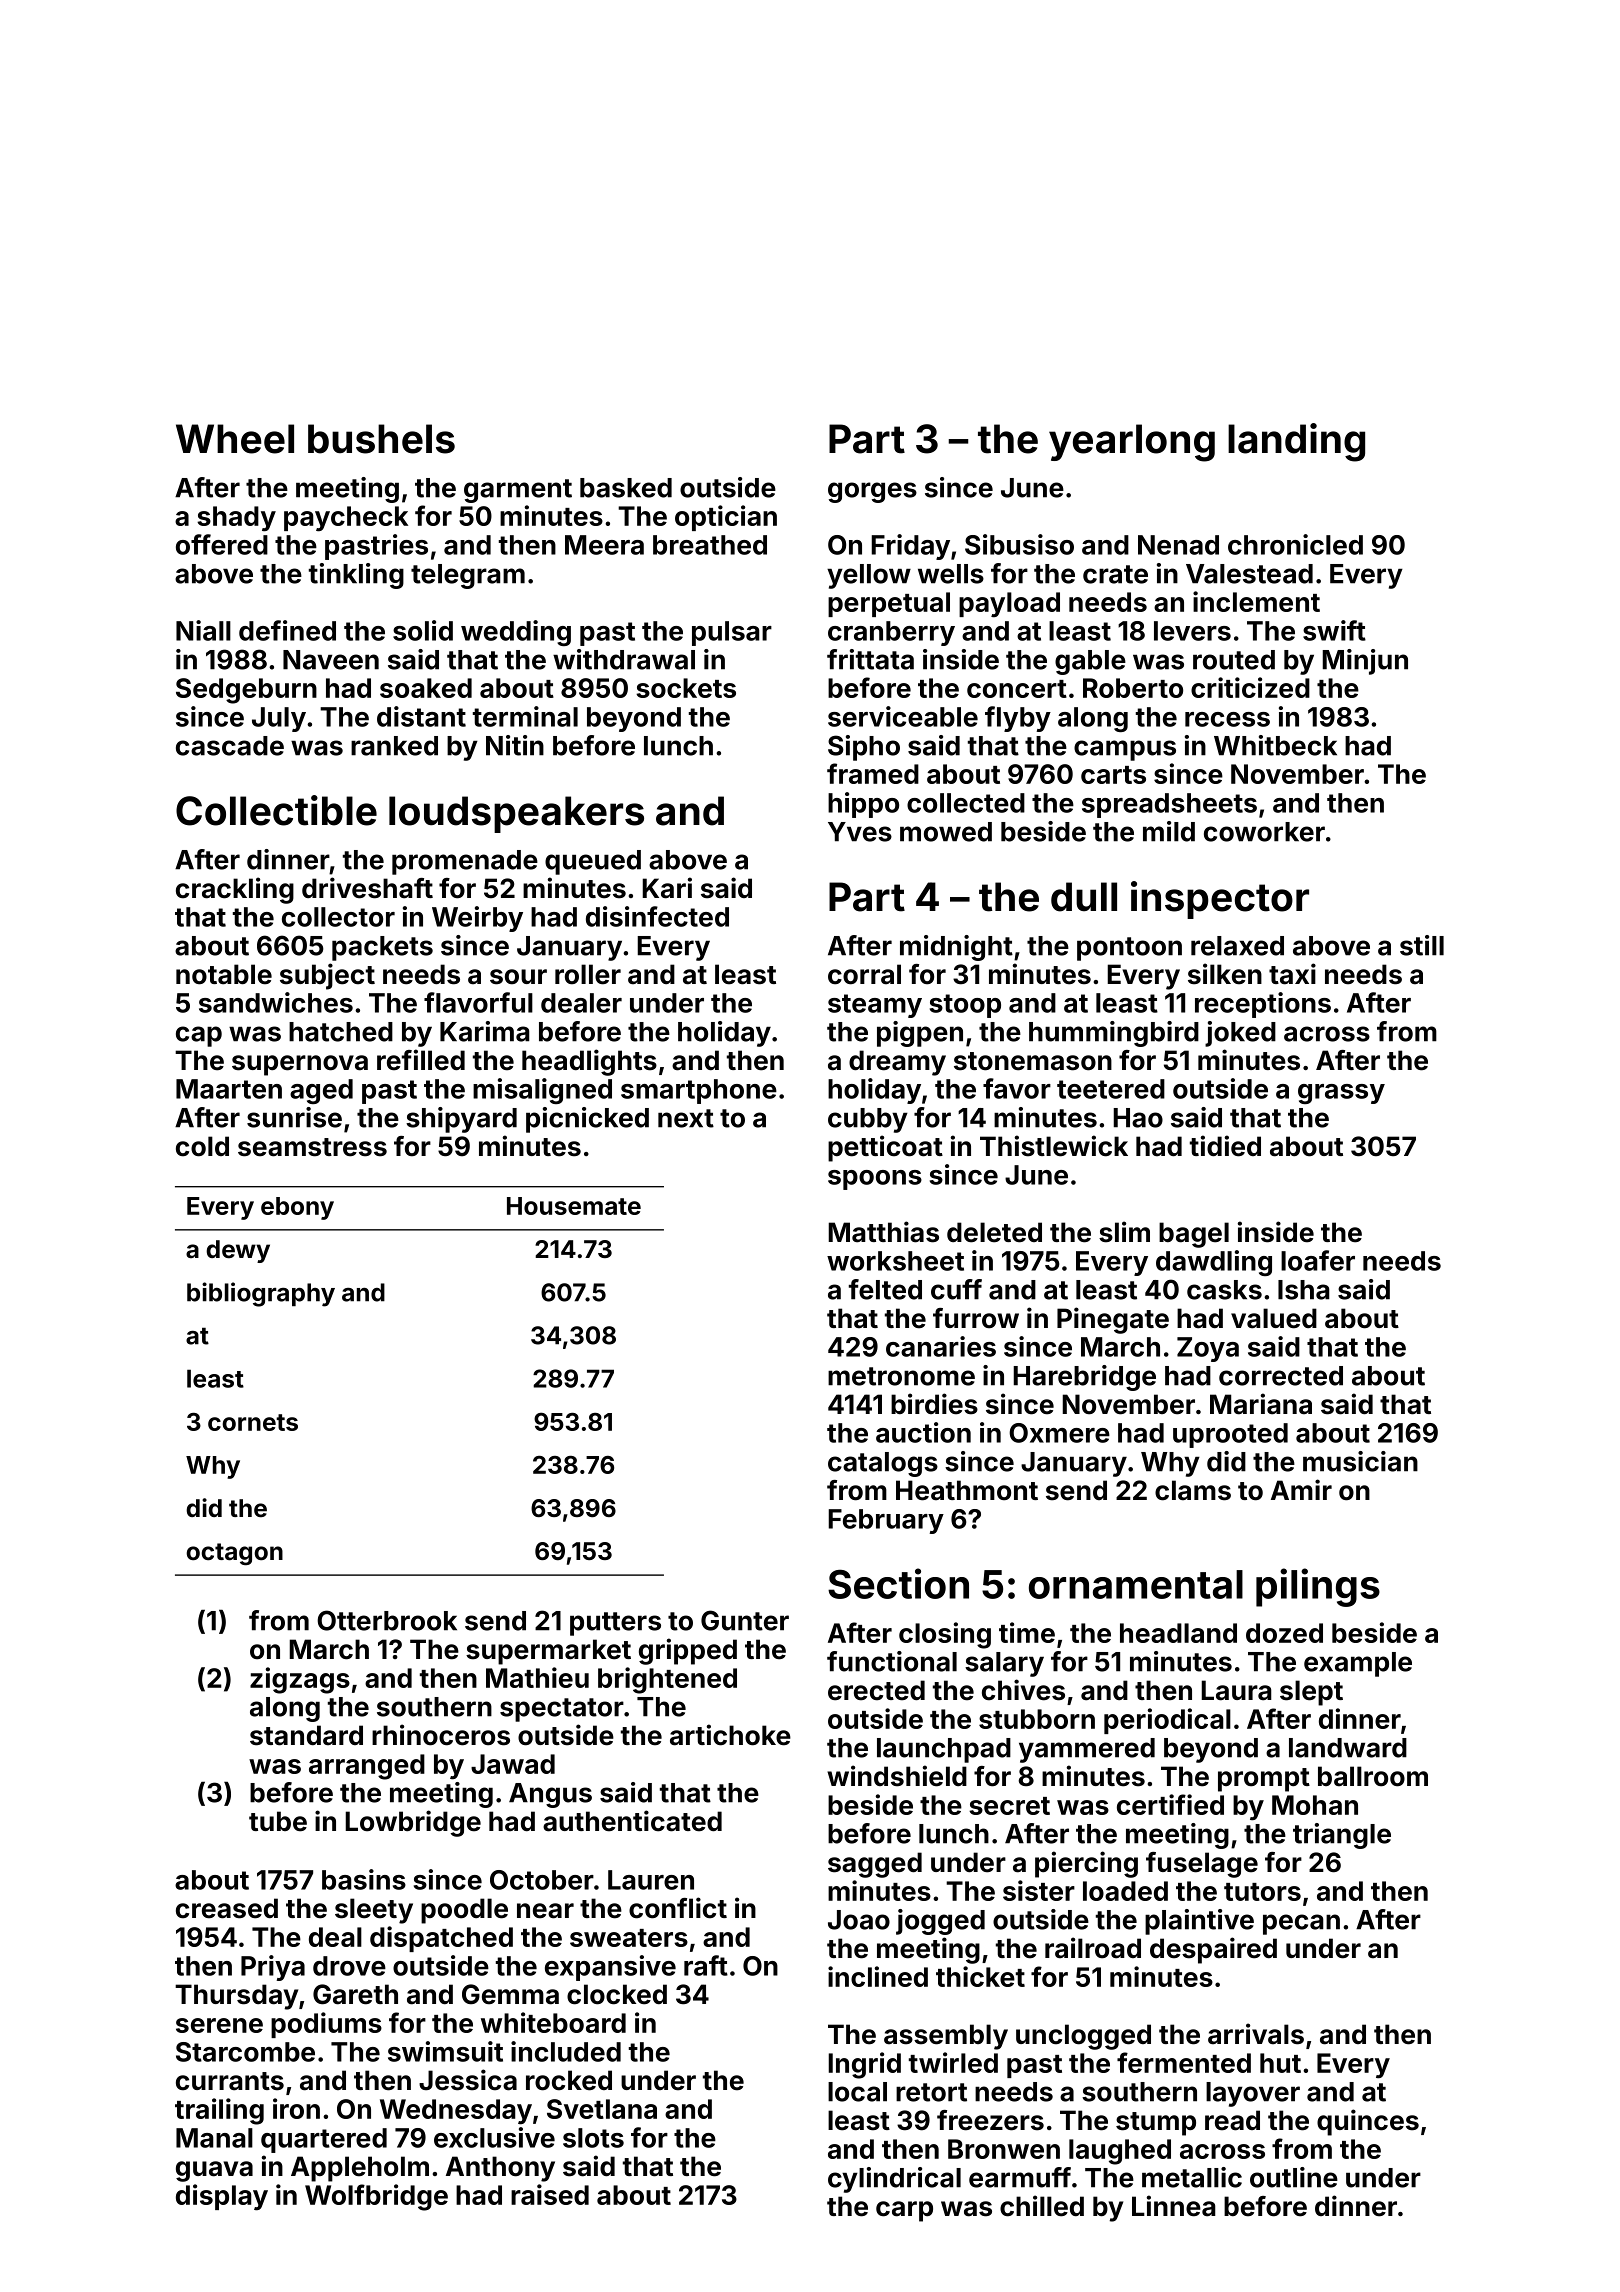  I want to click on dozed, so click(1284, 1633).
